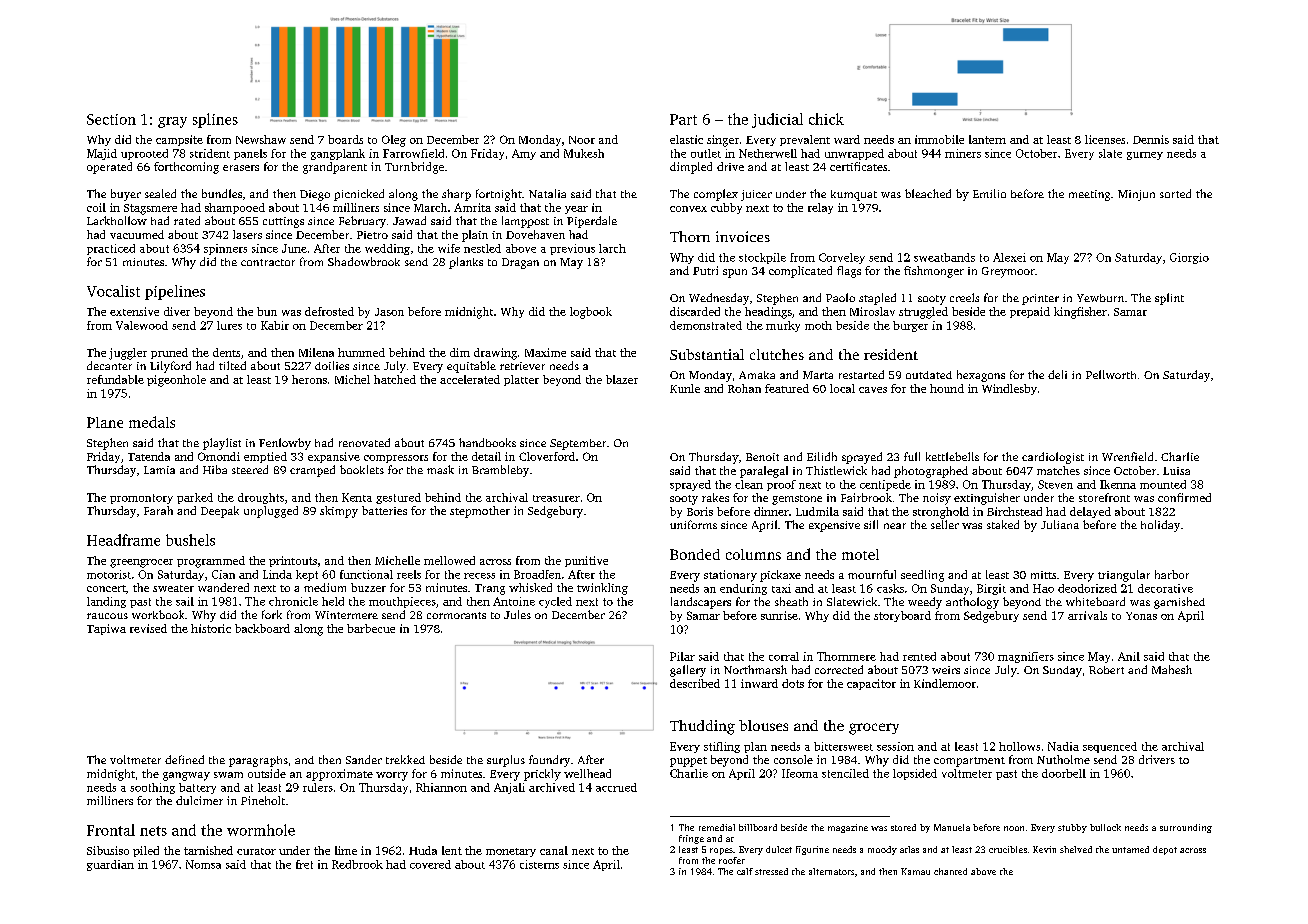  What do you see at coordinates (1080, 313) in the screenshot?
I see `kingfisher` at bounding box center [1080, 313].
